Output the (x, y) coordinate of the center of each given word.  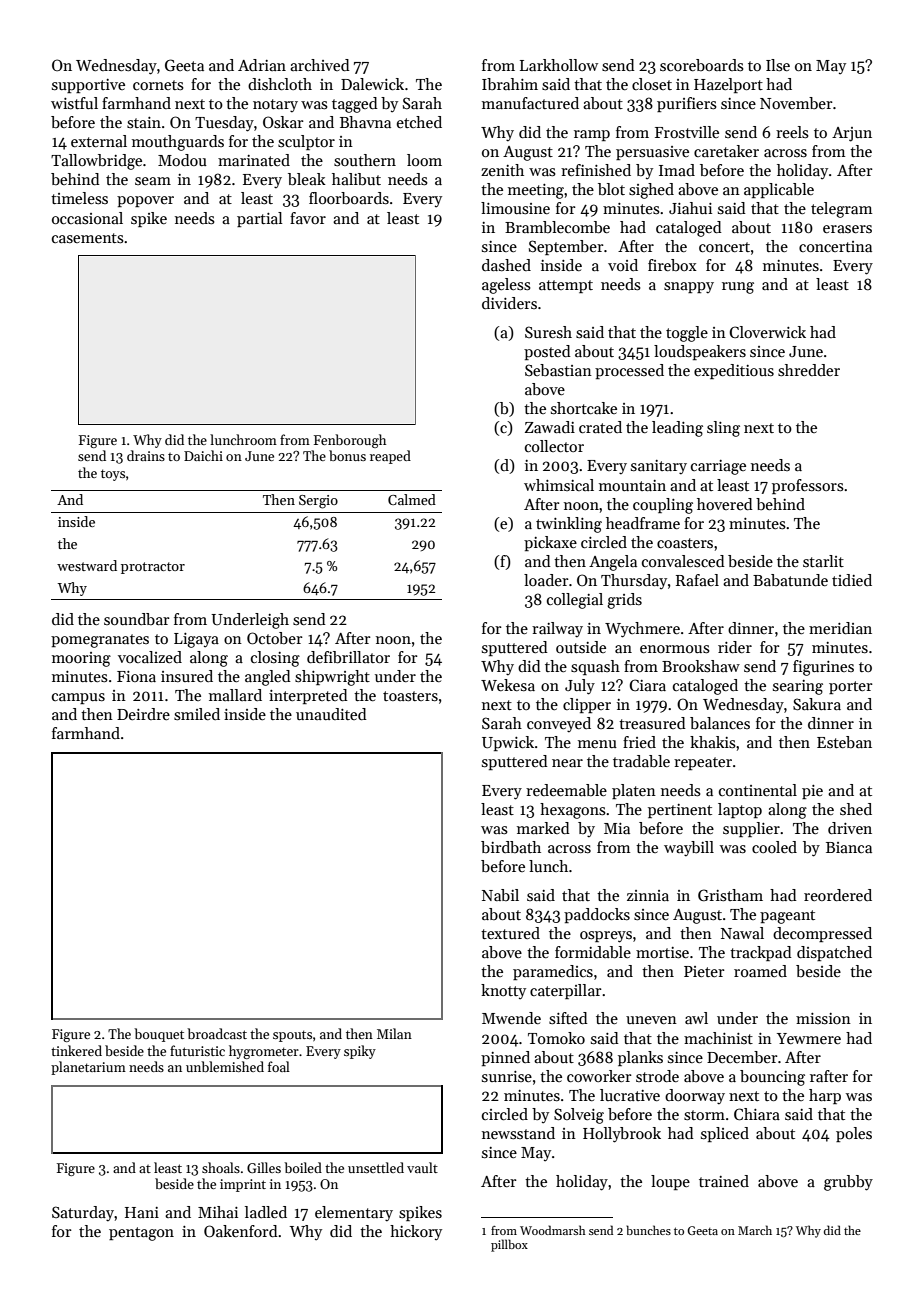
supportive (88, 86)
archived (320, 65)
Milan (394, 1033)
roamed (760, 971)
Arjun (852, 134)
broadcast (217, 1033)
